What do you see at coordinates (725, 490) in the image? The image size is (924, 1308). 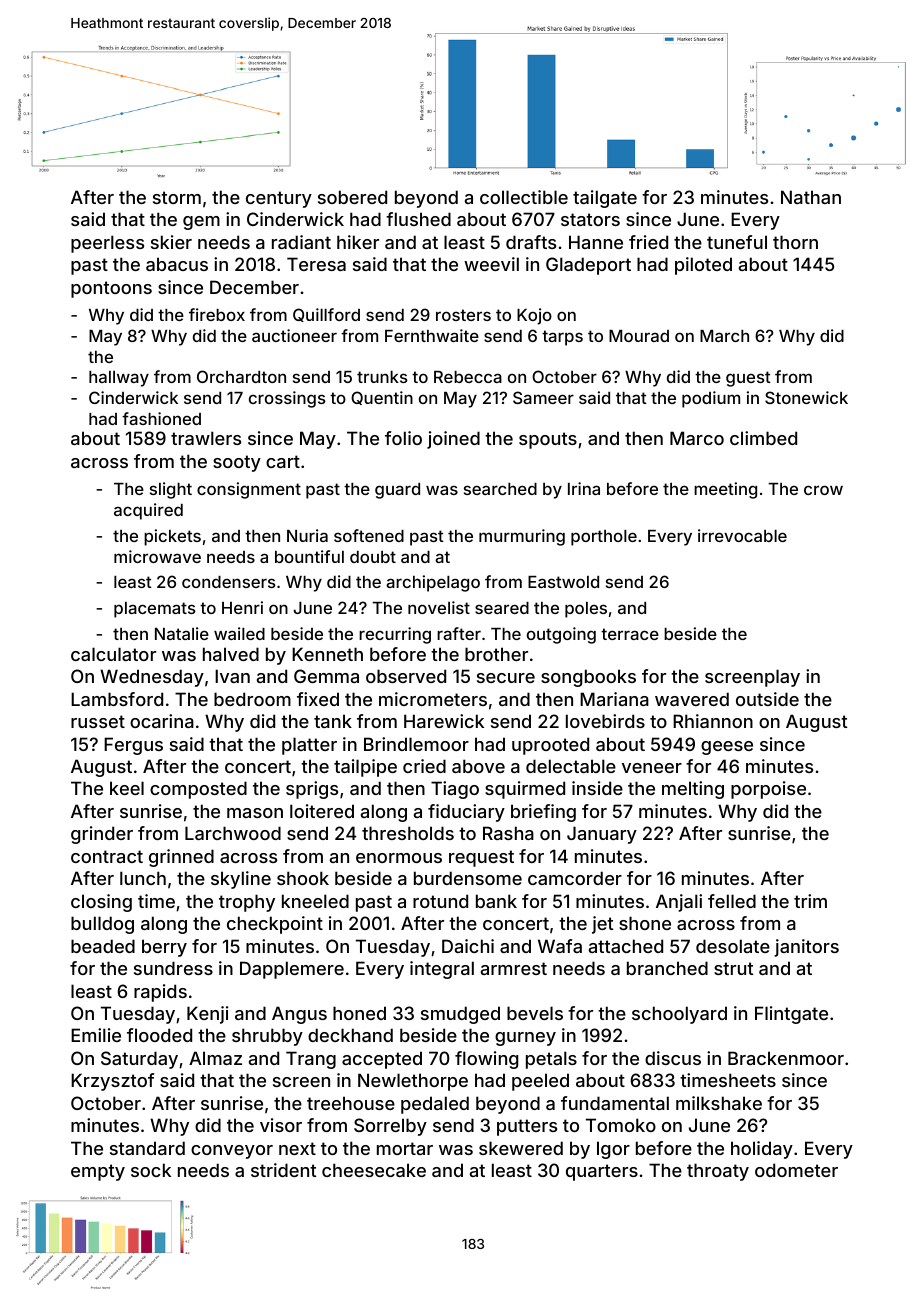 I see `meeting` at bounding box center [725, 490].
